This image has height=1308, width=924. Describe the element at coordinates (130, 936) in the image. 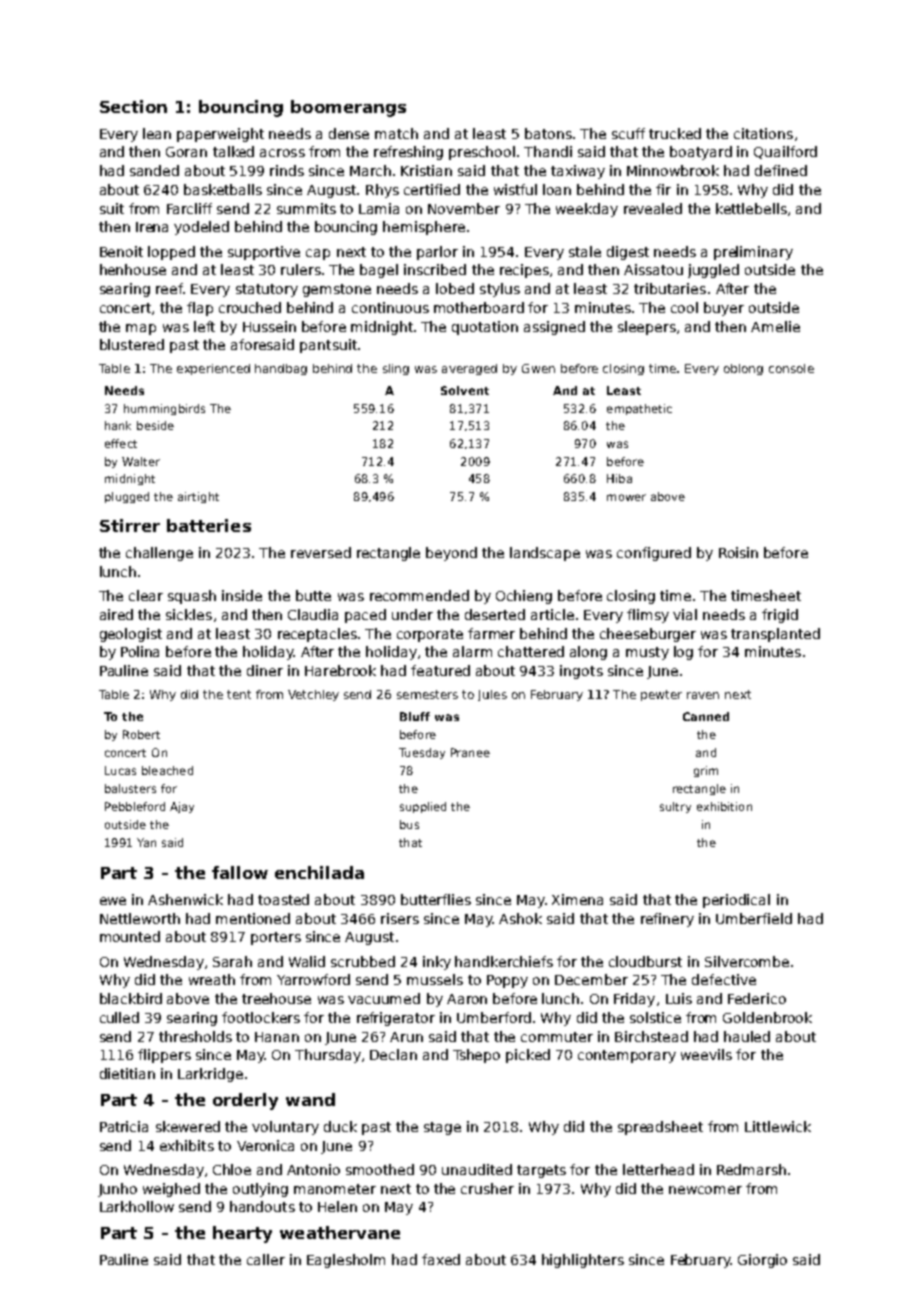

I see `mounted` at that location.
